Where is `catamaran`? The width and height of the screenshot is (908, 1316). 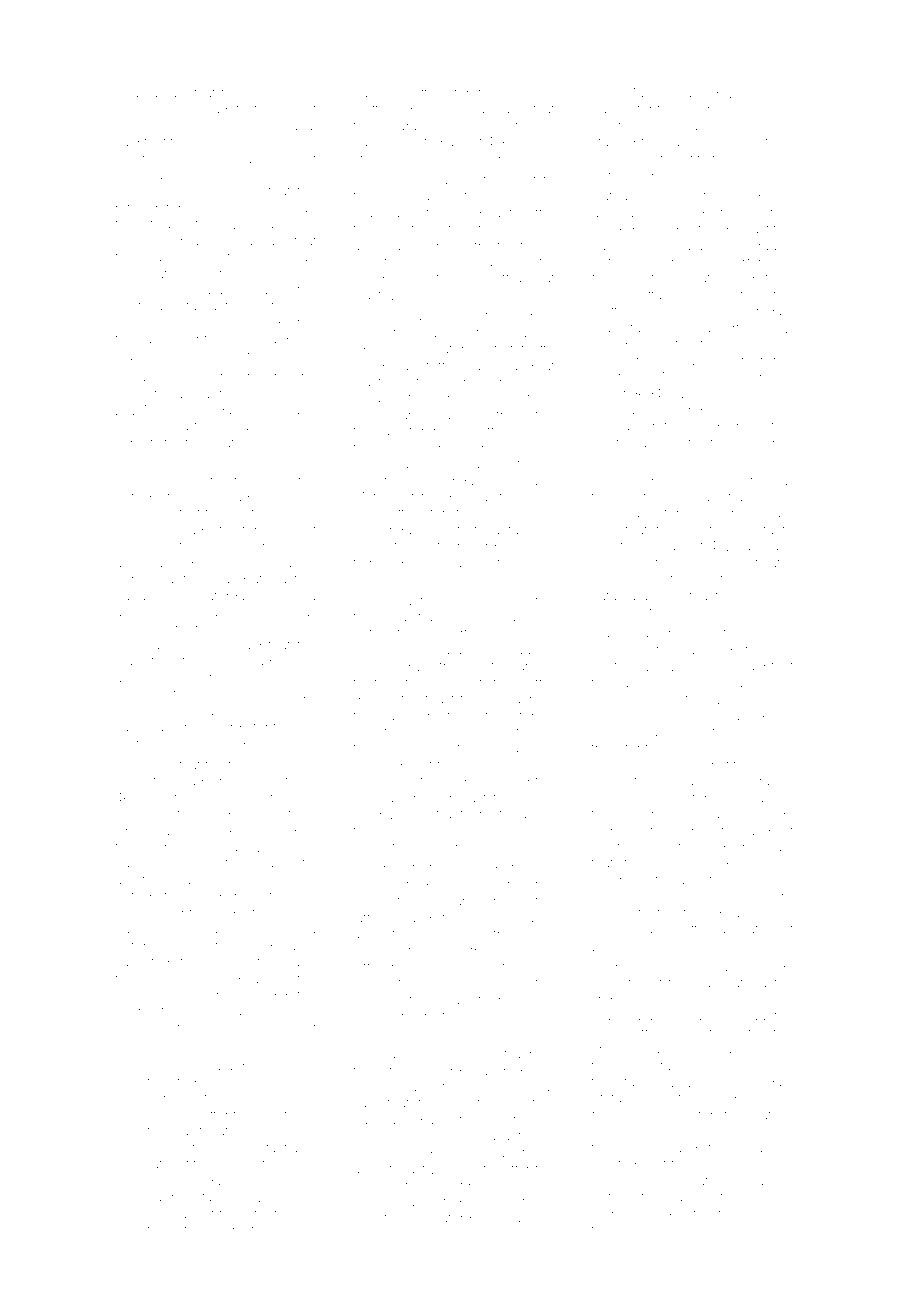
catamaran is located at coordinates (623, 596).
